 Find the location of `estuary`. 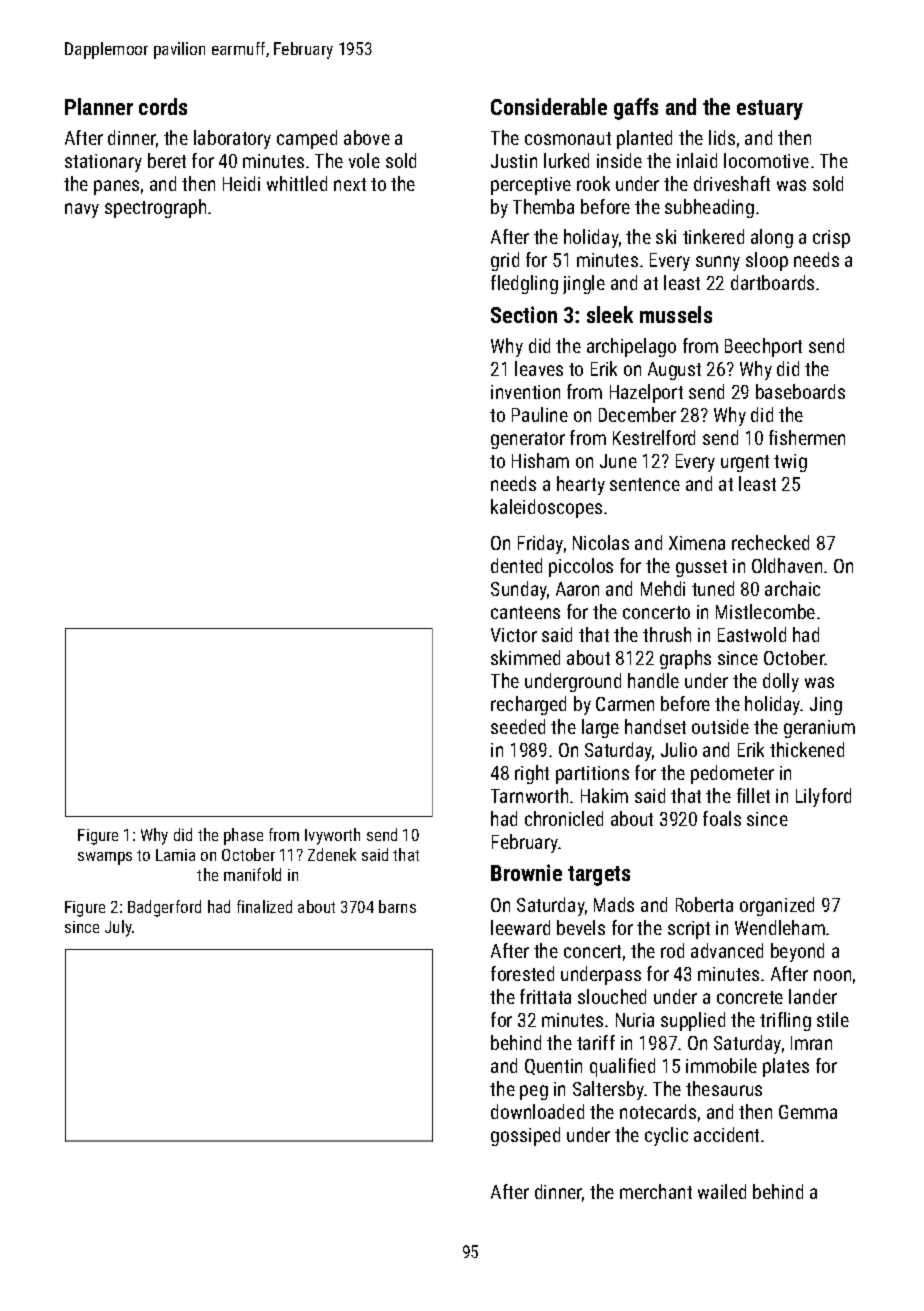

estuary is located at coordinates (770, 110).
